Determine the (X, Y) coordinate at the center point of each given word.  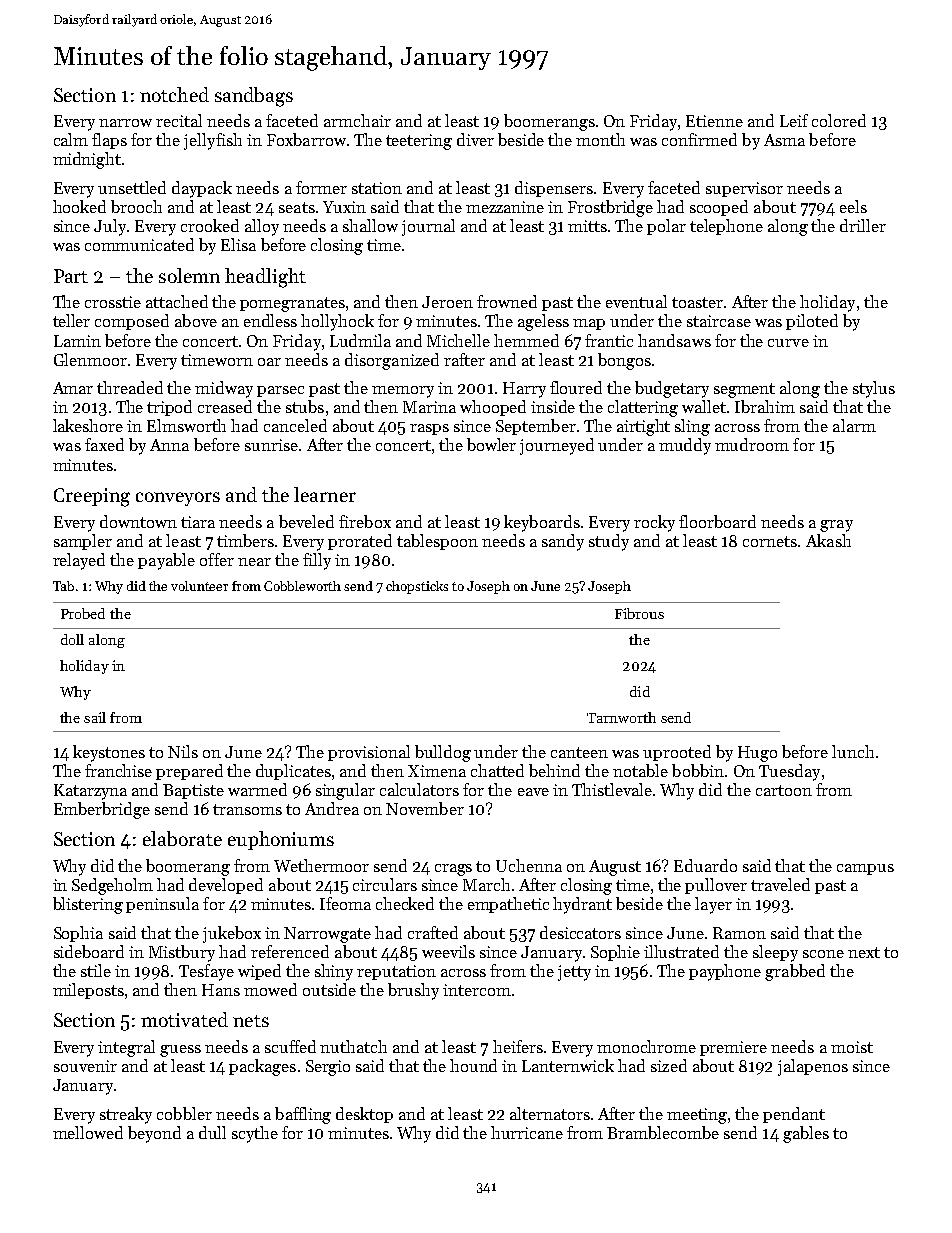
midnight (87, 160)
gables (806, 1134)
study (609, 542)
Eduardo (705, 865)
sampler (83, 542)
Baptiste (193, 791)
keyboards (542, 523)
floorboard (717, 521)
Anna (169, 445)
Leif (794, 120)
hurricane (527, 1132)
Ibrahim (765, 406)
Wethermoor (321, 865)
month (600, 139)
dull (212, 1132)
